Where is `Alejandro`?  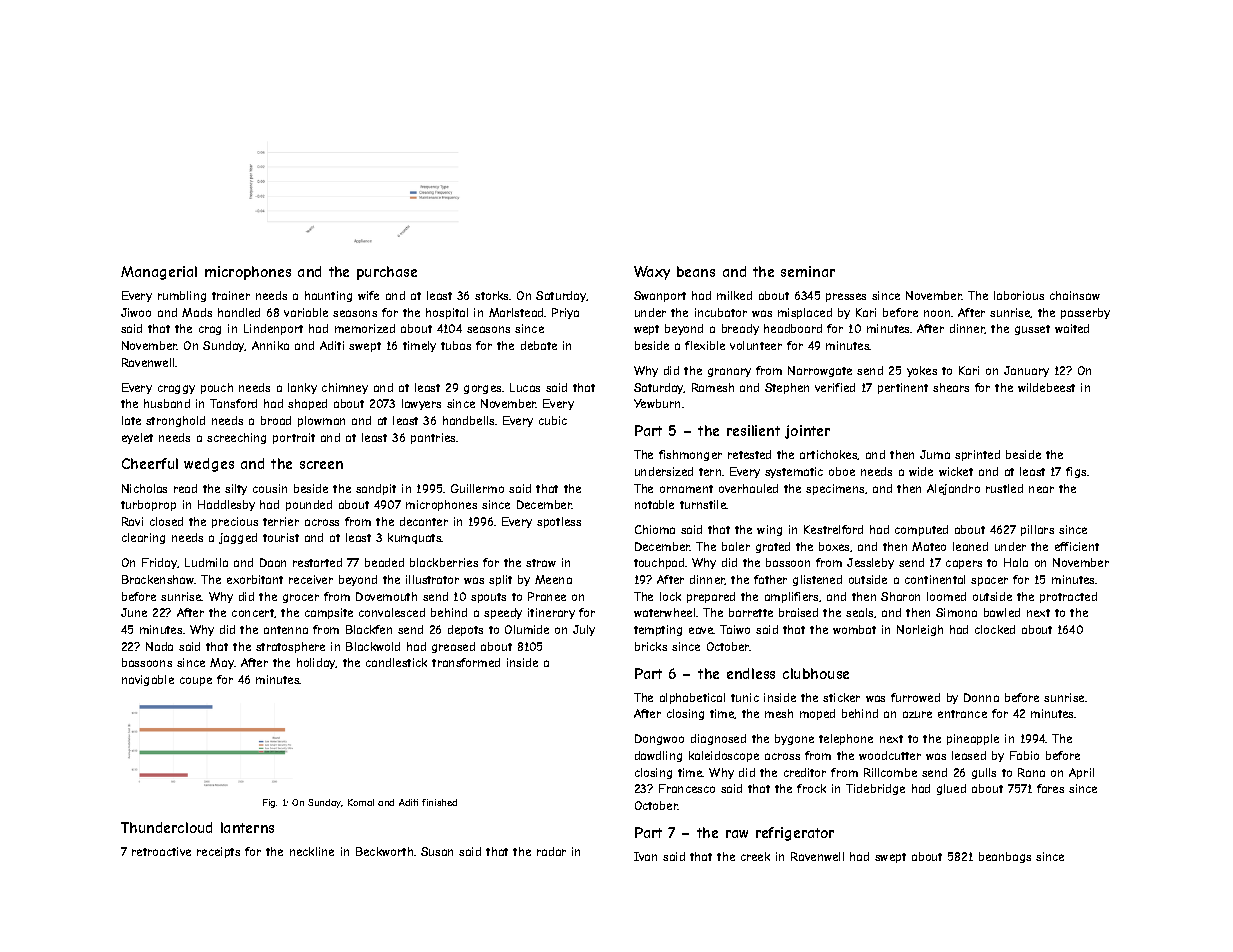 Alejandro is located at coordinates (953, 489).
